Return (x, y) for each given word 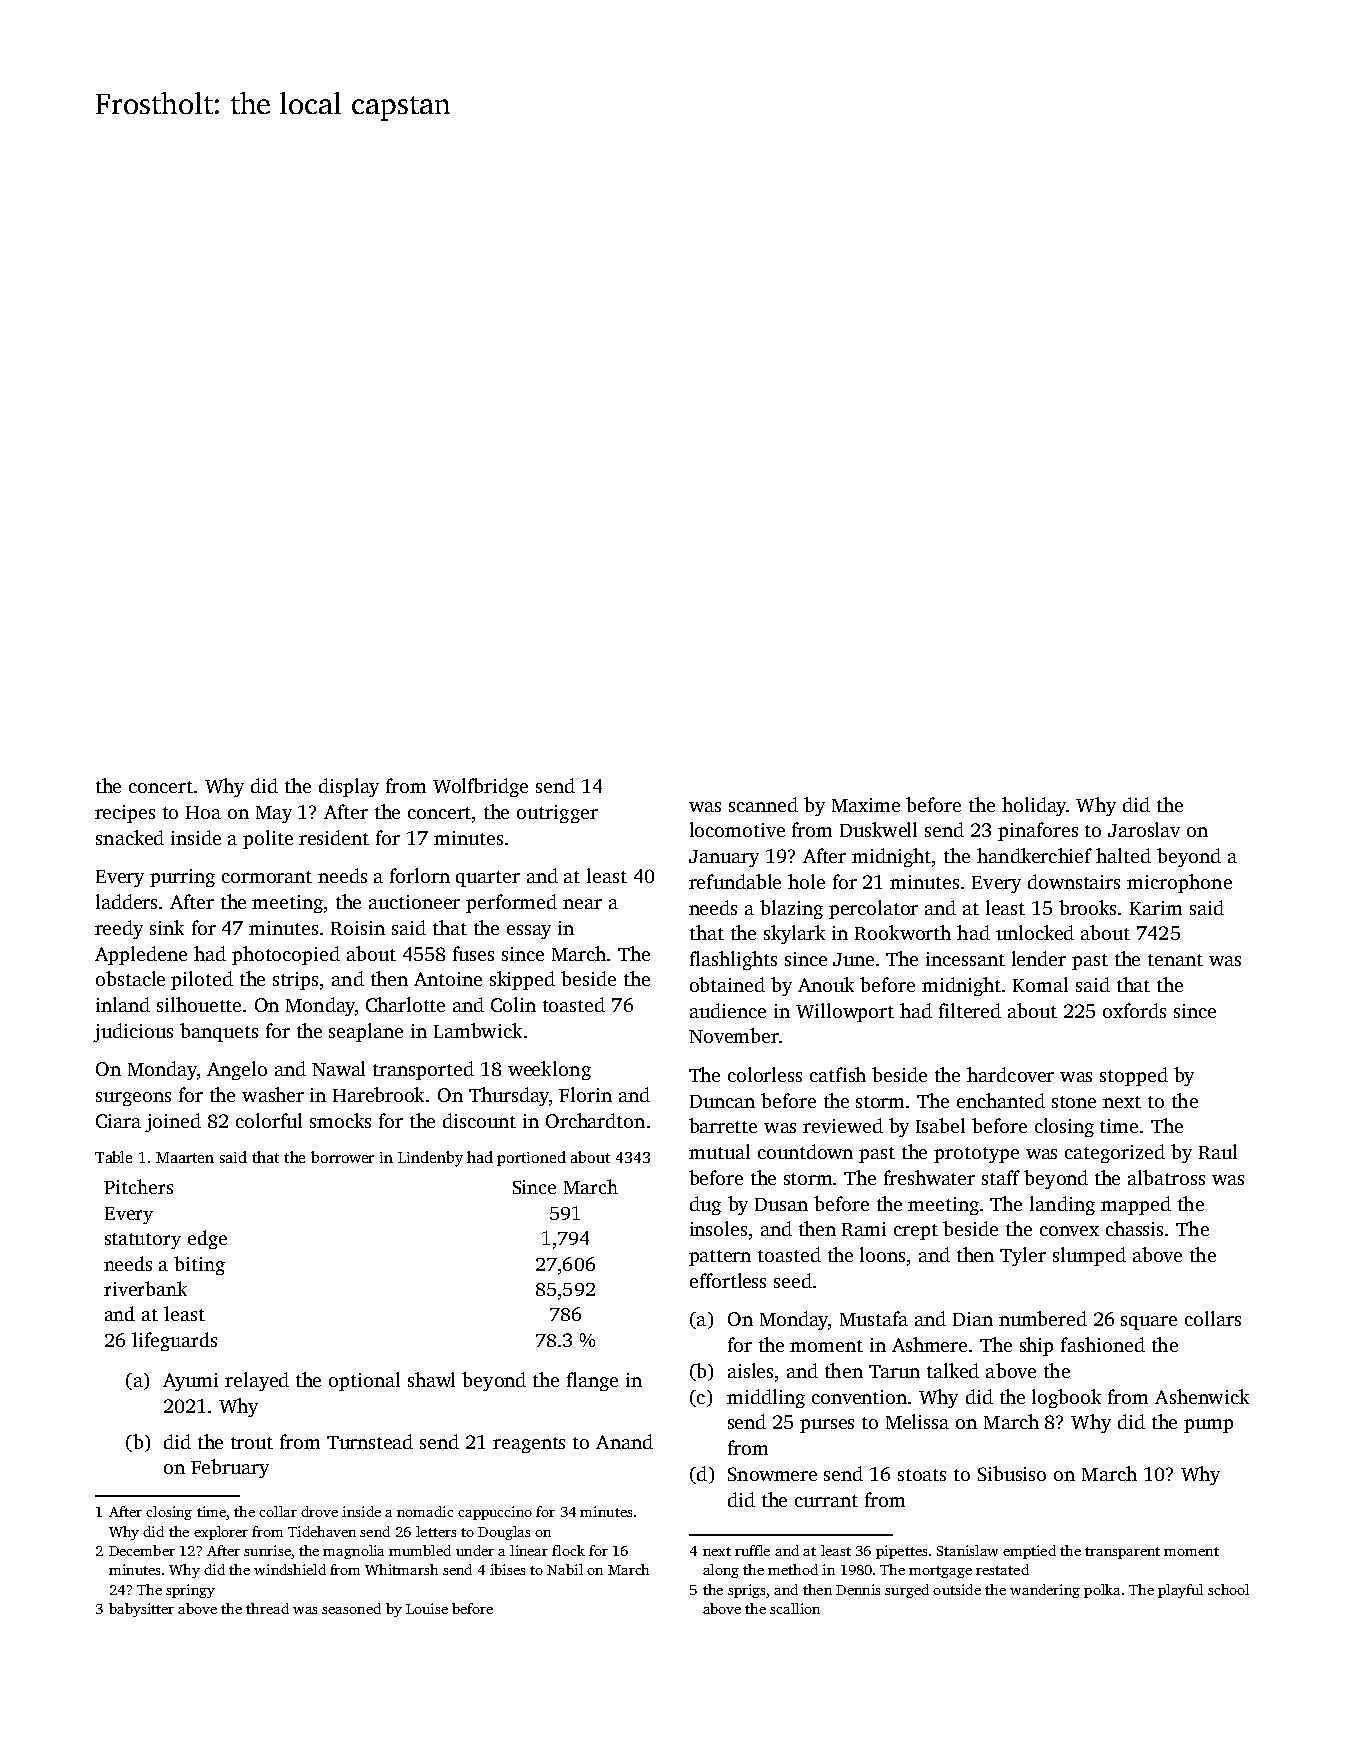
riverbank (145, 1288)
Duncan (722, 1101)
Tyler (1023, 1256)
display (349, 787)
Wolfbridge (480, 787)
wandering (1045, 1591)
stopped (1134, 1076)
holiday (1034, 806)
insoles (718, 1228)
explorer (221, 1533)
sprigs (746, 1591)
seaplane (366, 1032)
